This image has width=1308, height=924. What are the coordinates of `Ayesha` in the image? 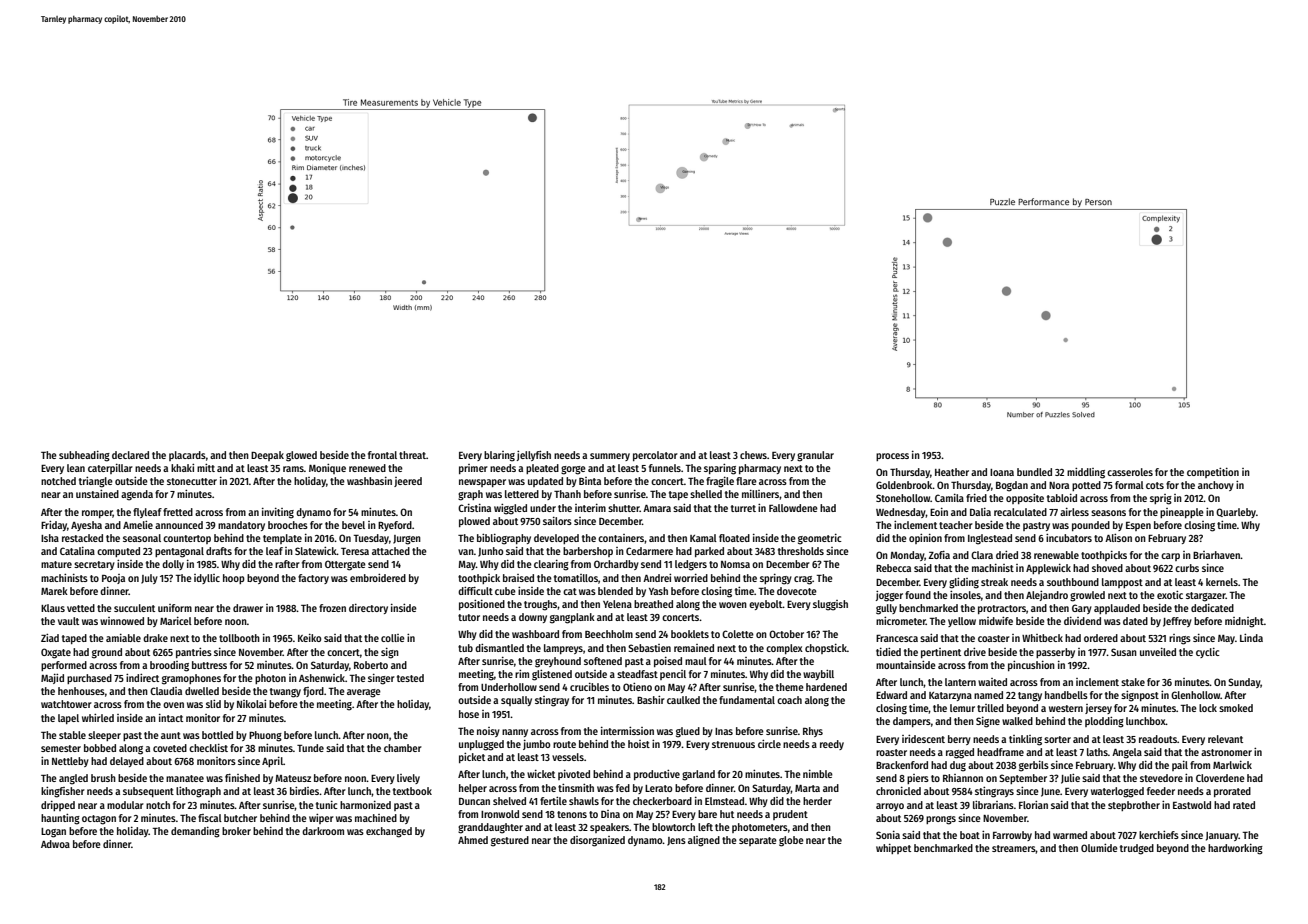 It's located at (86, 526).
